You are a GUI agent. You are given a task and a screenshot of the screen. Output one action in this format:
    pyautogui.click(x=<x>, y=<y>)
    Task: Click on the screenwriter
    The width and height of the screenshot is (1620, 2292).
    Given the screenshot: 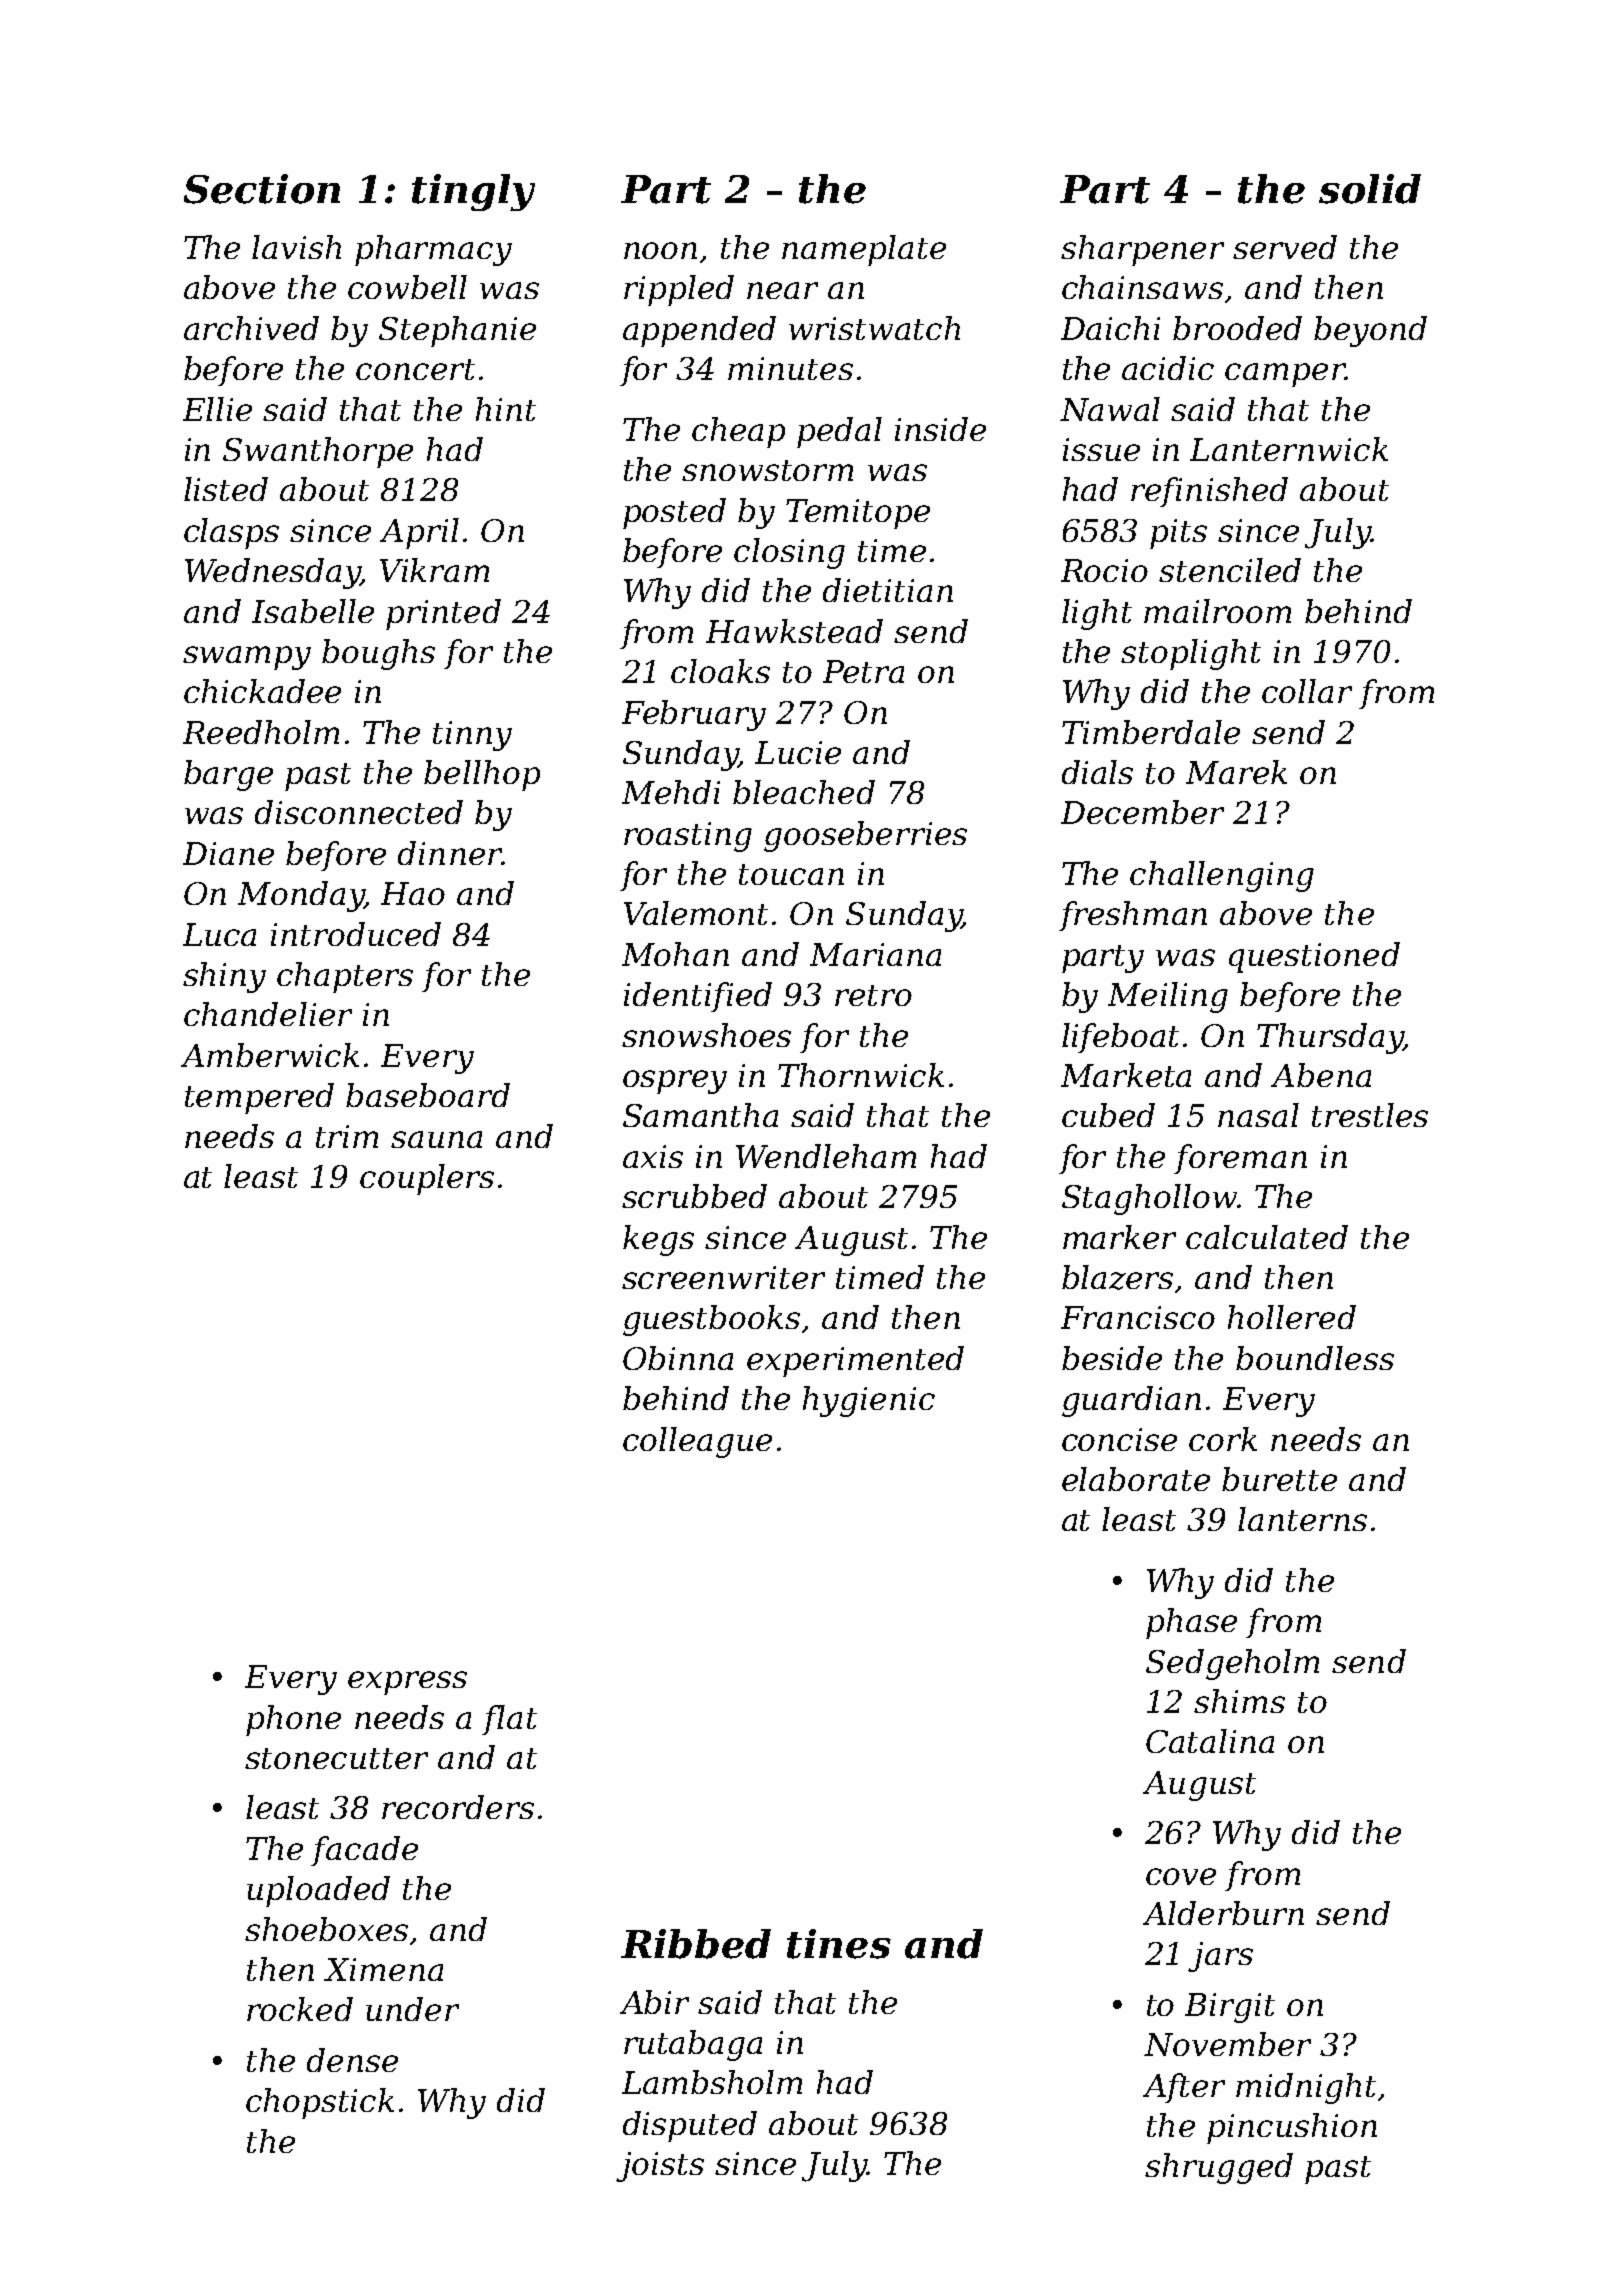 What is the action you would take?
    pyautogui.click(x=723, y=1277)
